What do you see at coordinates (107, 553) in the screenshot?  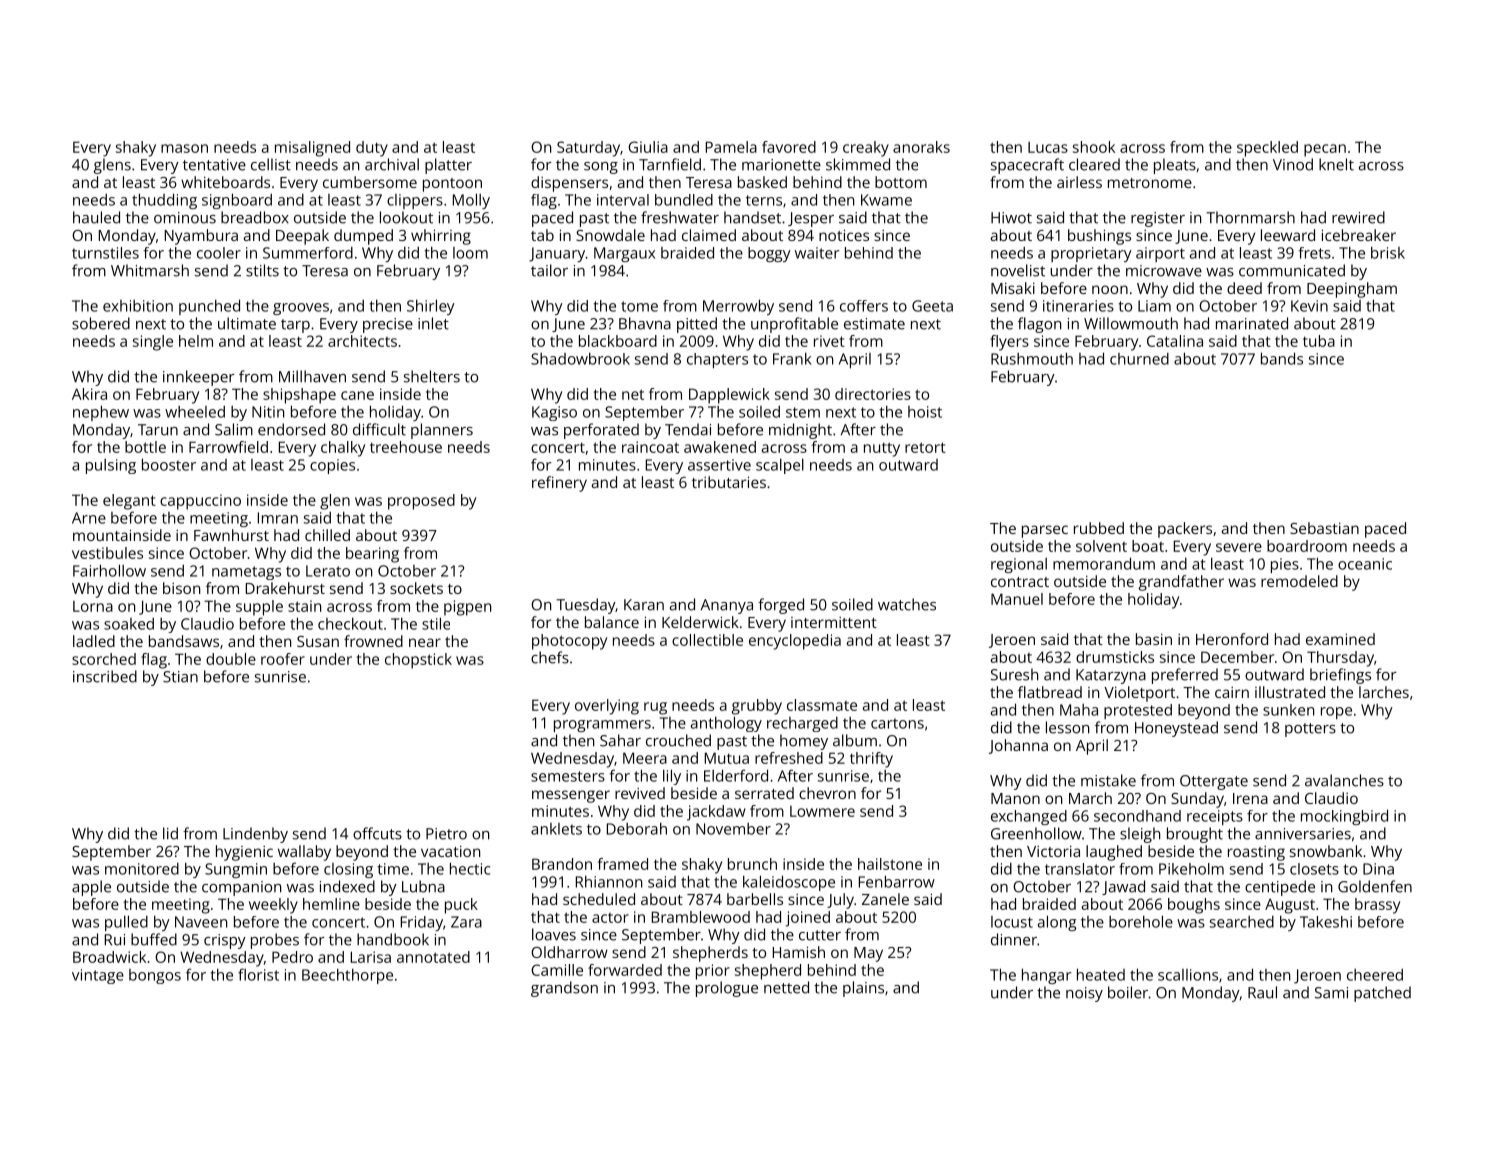 I see `vestibules` at bounding box center [107, 553].
